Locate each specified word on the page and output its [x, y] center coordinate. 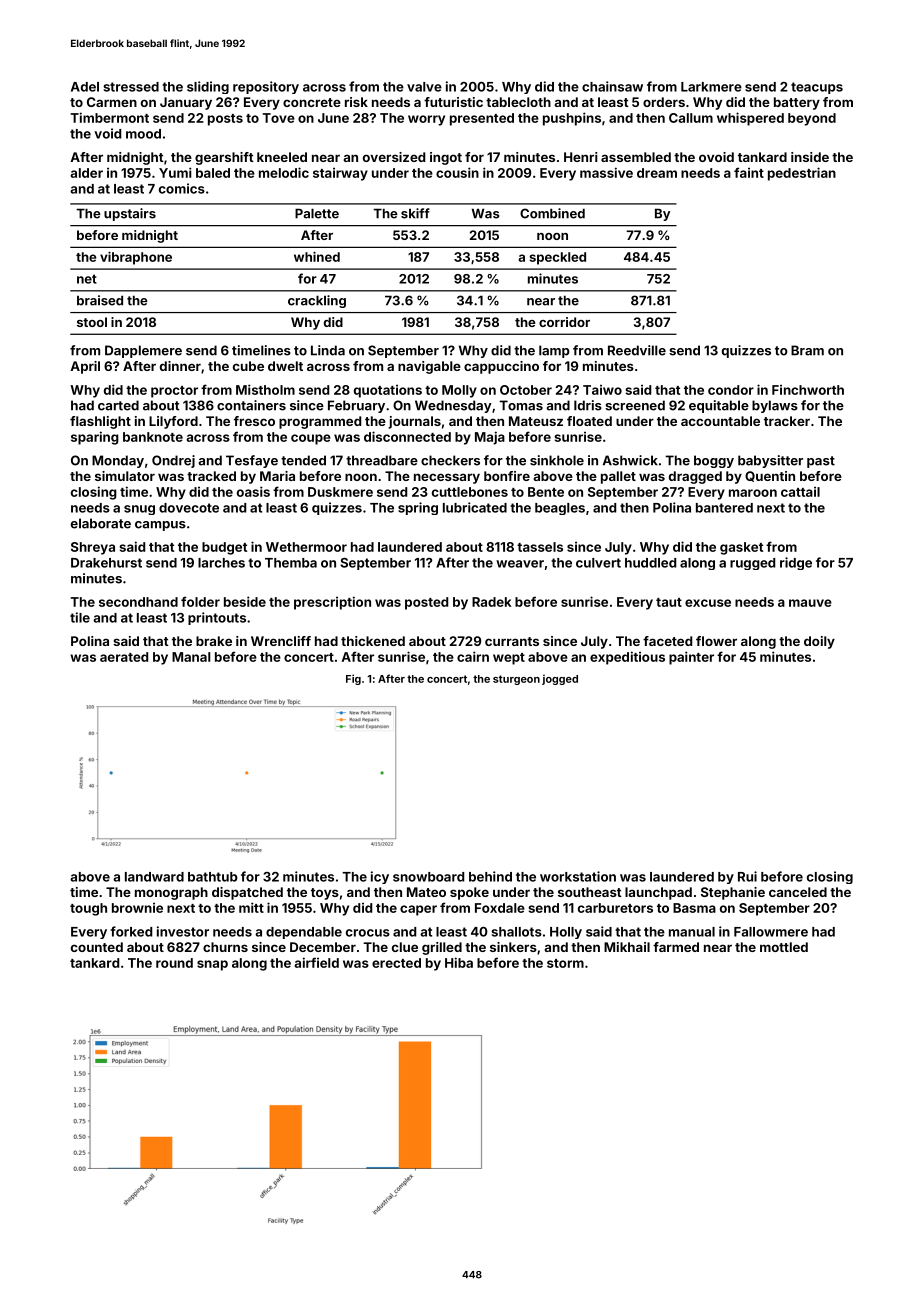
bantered [724, 508]
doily [819, 642]
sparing [95, 438]
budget [224, 548]
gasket [741, 548]
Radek [492, 602]
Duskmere [340, 492]
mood [143, 134]
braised [100, 300]
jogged [560, 679]
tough [88, 909]
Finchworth [808, 390]
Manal [191, 657]
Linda [328, 350]
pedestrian [802, 174]
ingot [446, 158]
